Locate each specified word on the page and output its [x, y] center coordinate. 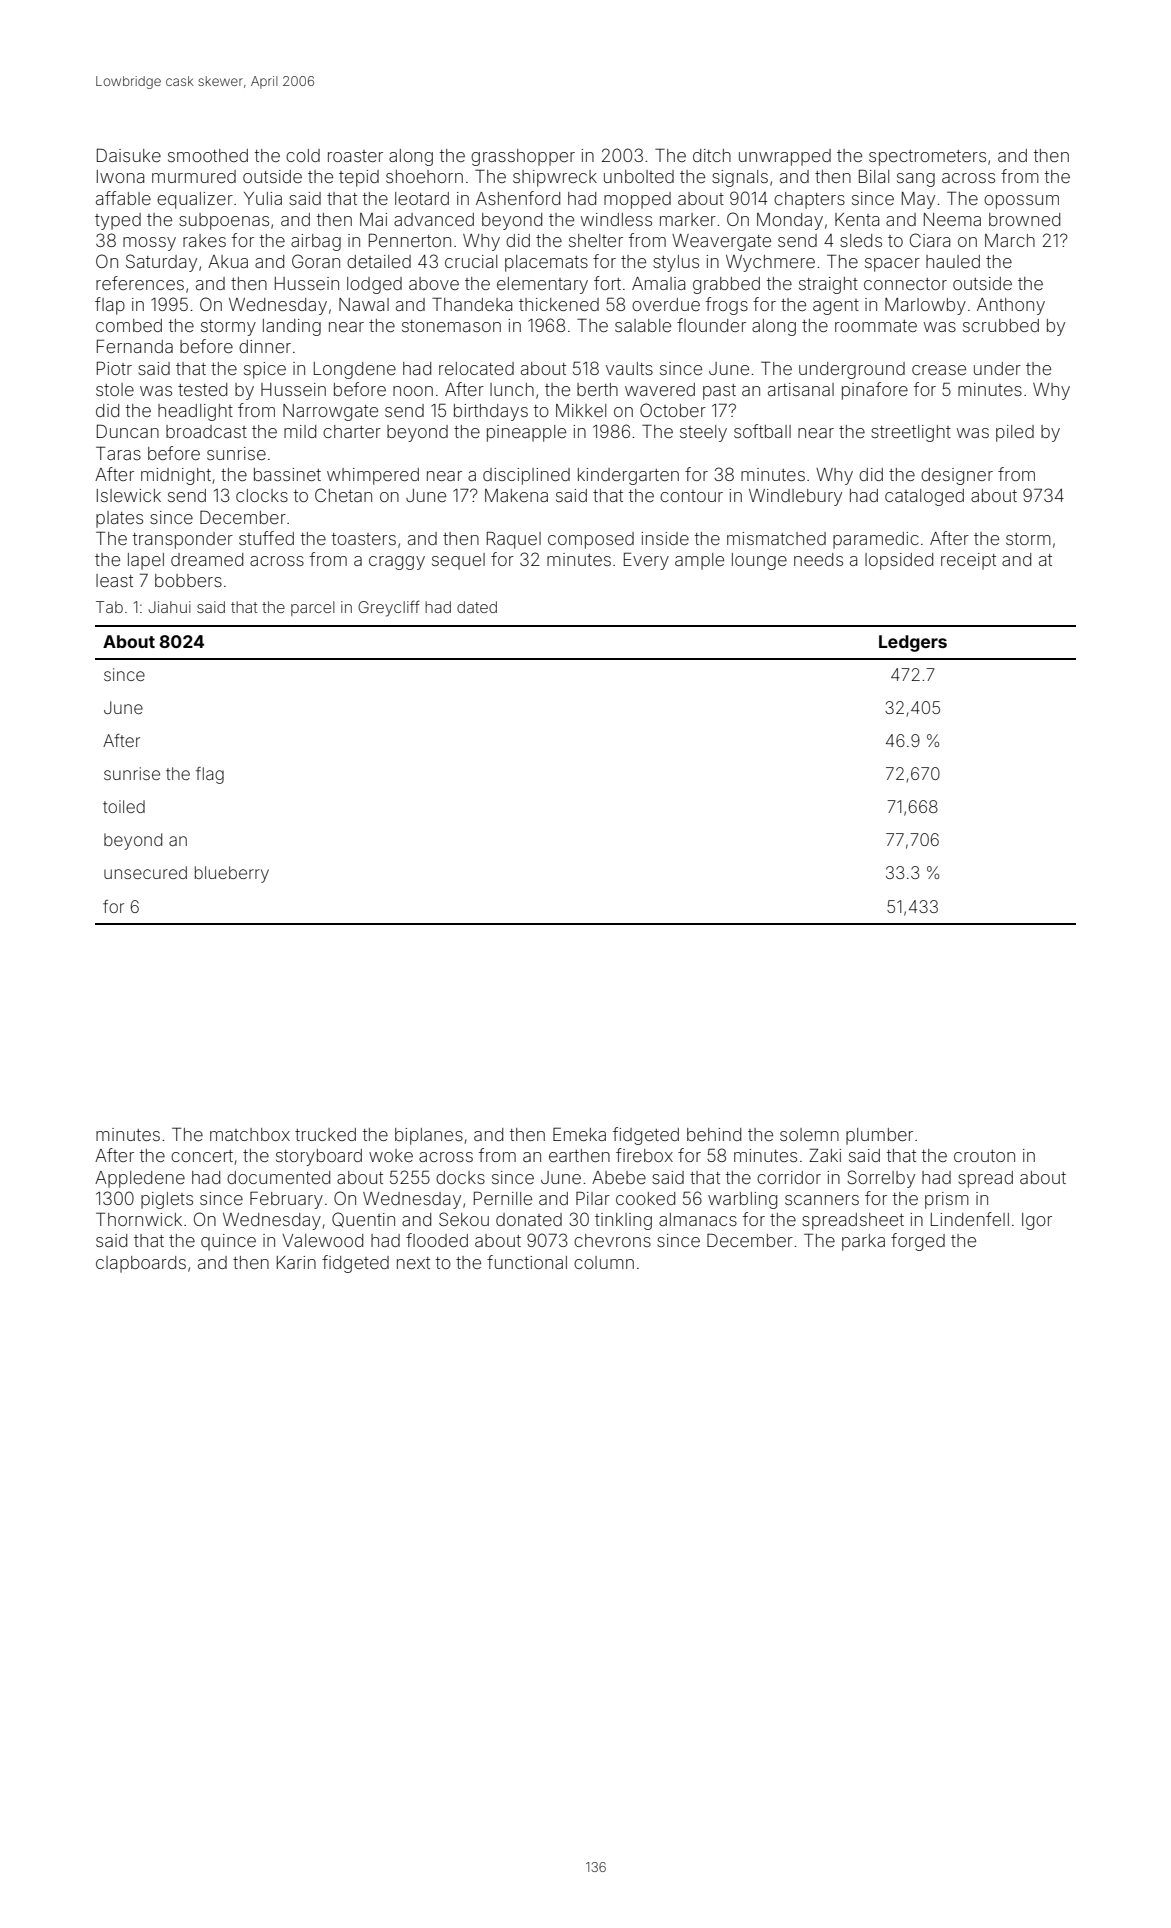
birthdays [491, 412]
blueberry [232, 874]
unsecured [145, 872]
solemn [809, 1134]
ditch [712, 155]
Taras [118, 453]
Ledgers [913, 643]
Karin [296, 1262]
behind [714, 1134]
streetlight [911, 433]
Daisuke [129, 155]
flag [210, 775]
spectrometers [927, 158]
